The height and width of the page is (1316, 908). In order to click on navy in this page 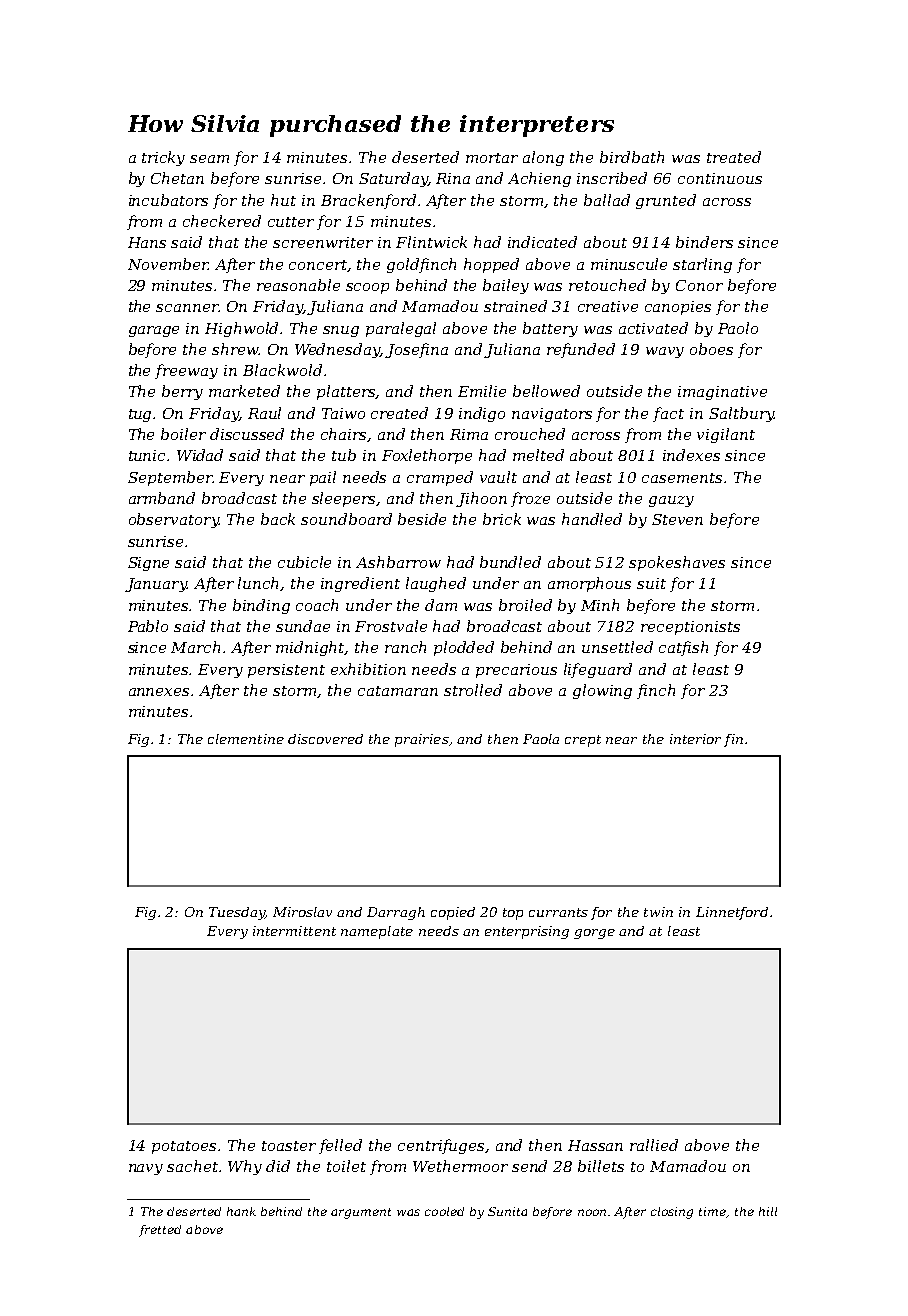, I will do `click(146, 1169)`.
